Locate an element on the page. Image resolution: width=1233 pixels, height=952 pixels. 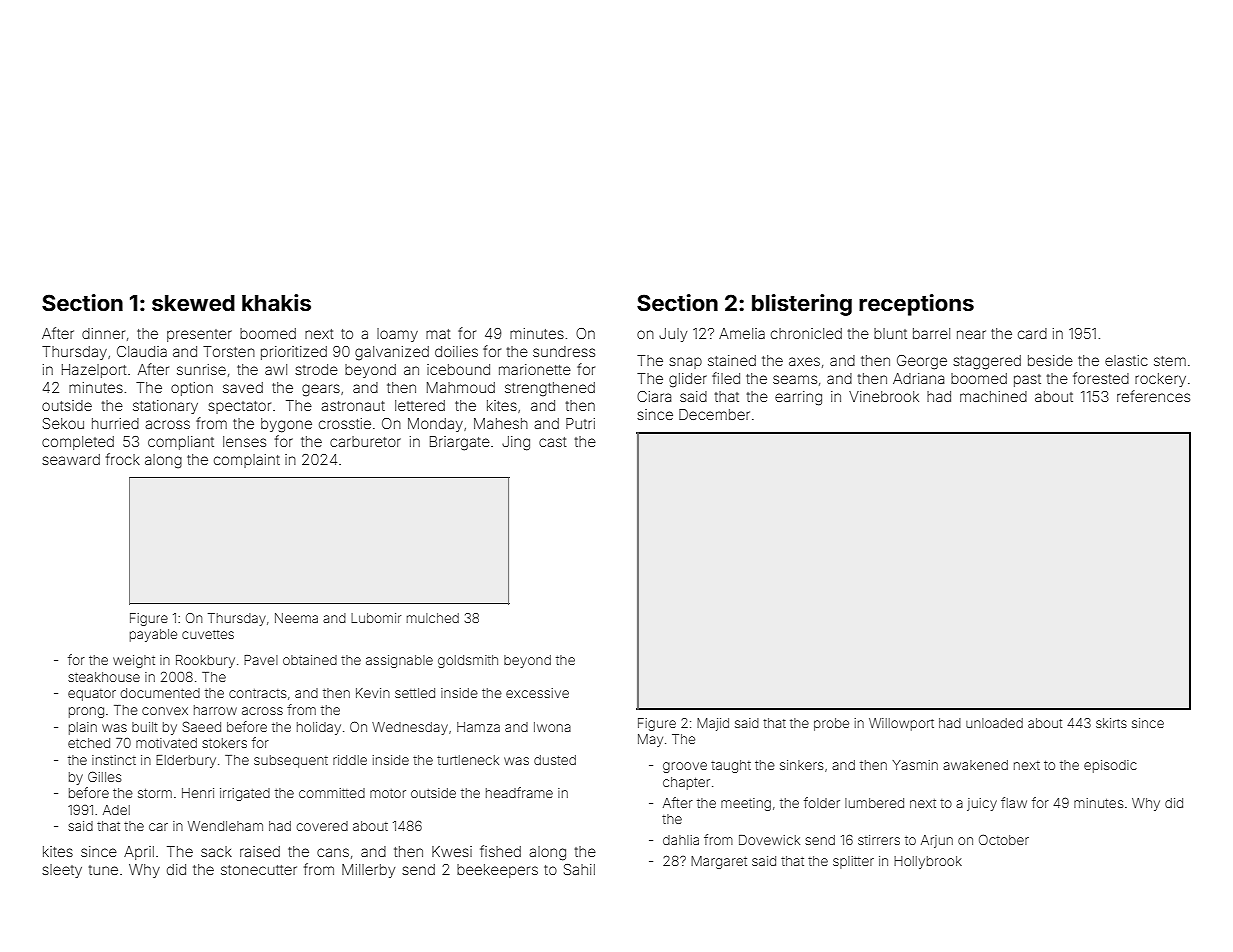
mulched is located at coordinates (433, 618).
